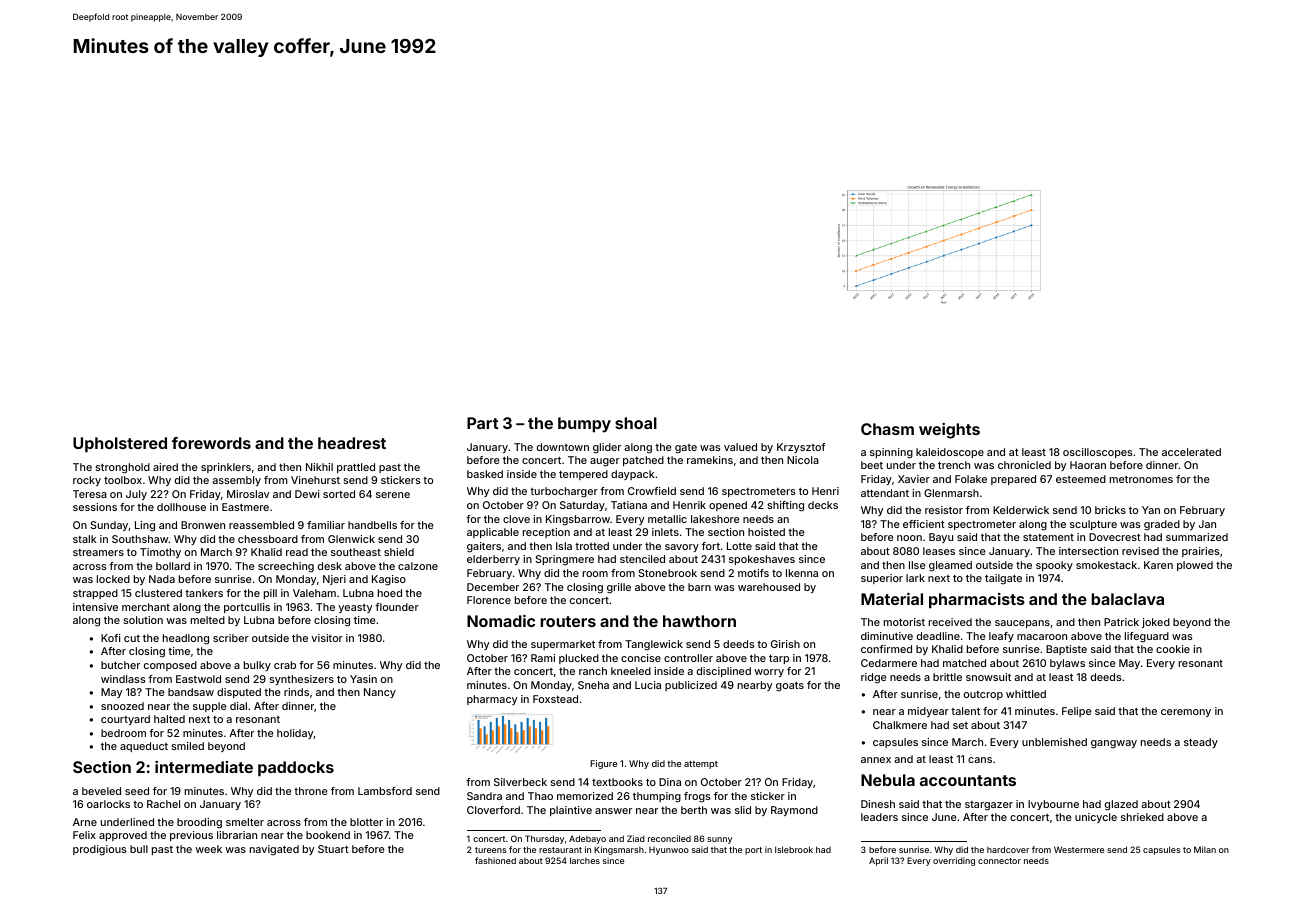 The height and width of the image is (924, 1308). What do you see at coordinates (949, 431) in the image?
I see `weights` at bounding box center [949, 431].
